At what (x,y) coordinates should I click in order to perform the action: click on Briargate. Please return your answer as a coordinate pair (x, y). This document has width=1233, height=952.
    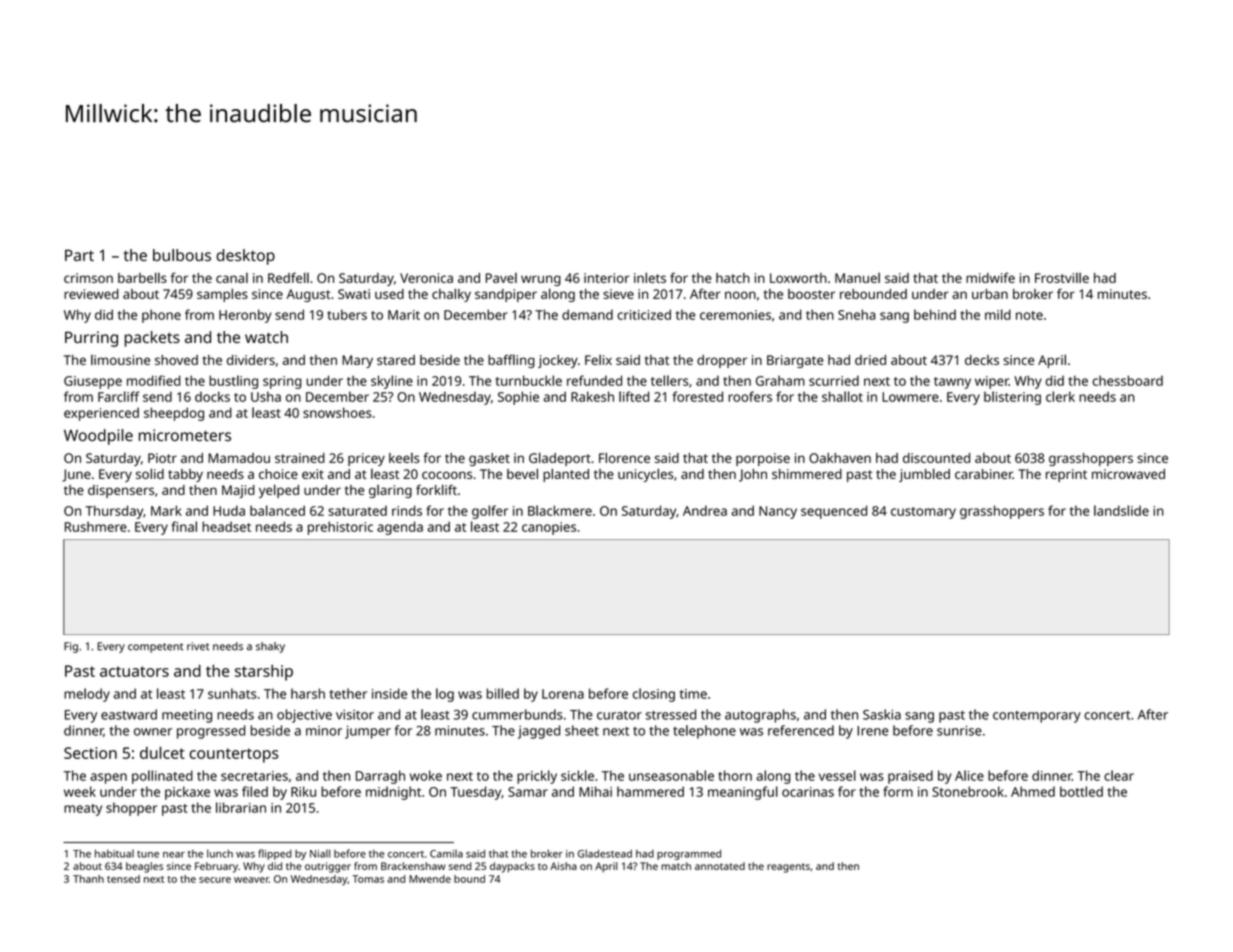
    Looking at the image, I should click on (795, 361).
